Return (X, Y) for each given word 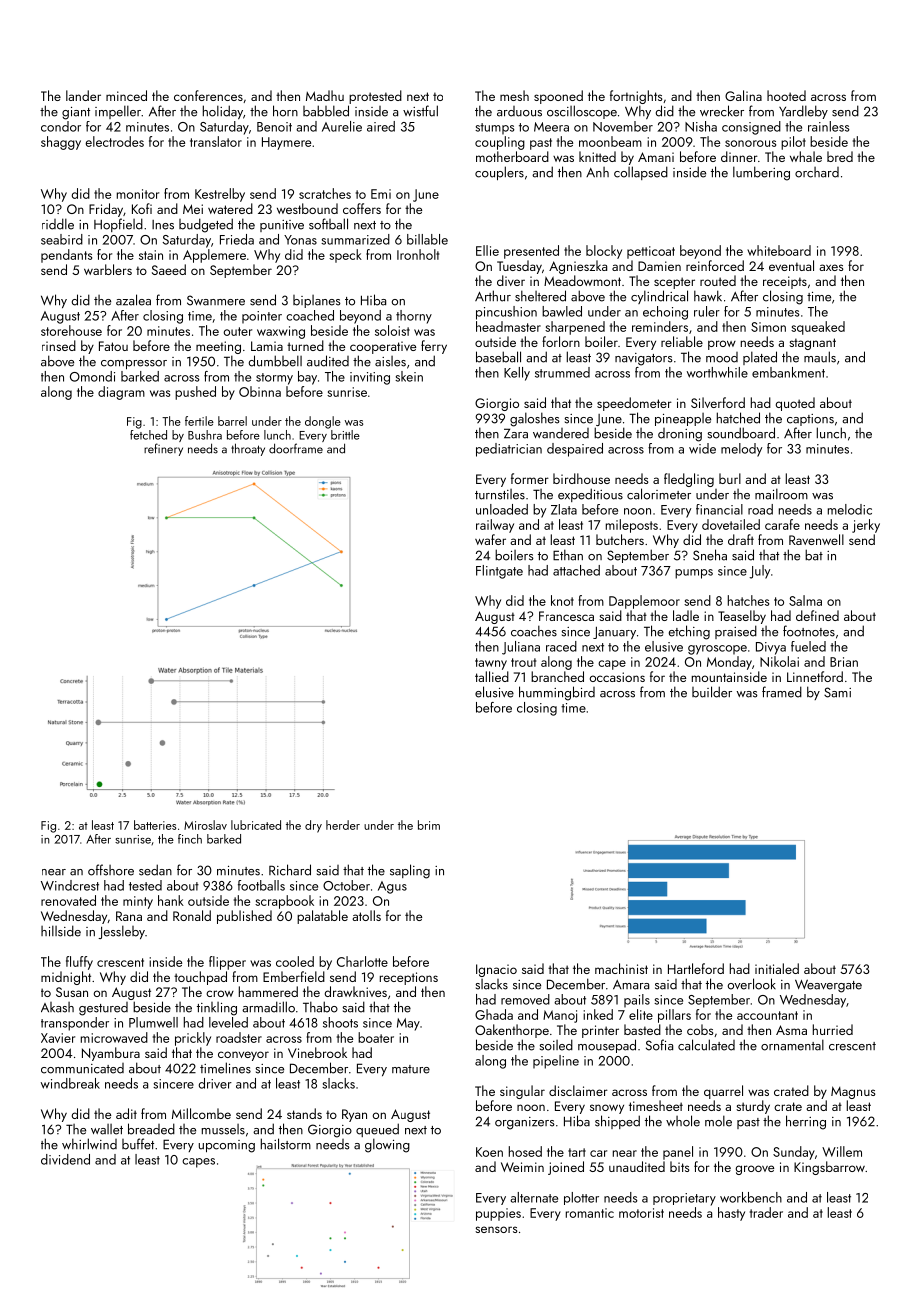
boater (376, 1037)
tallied (492, 676)
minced (126, 95)
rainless (829, 126)
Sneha (710, 555)
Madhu (325, 95)
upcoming (227, 1146)
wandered (561, 433)
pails (637, 1001)
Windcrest (70, 885)
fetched (148, 435)
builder (712, 692)
